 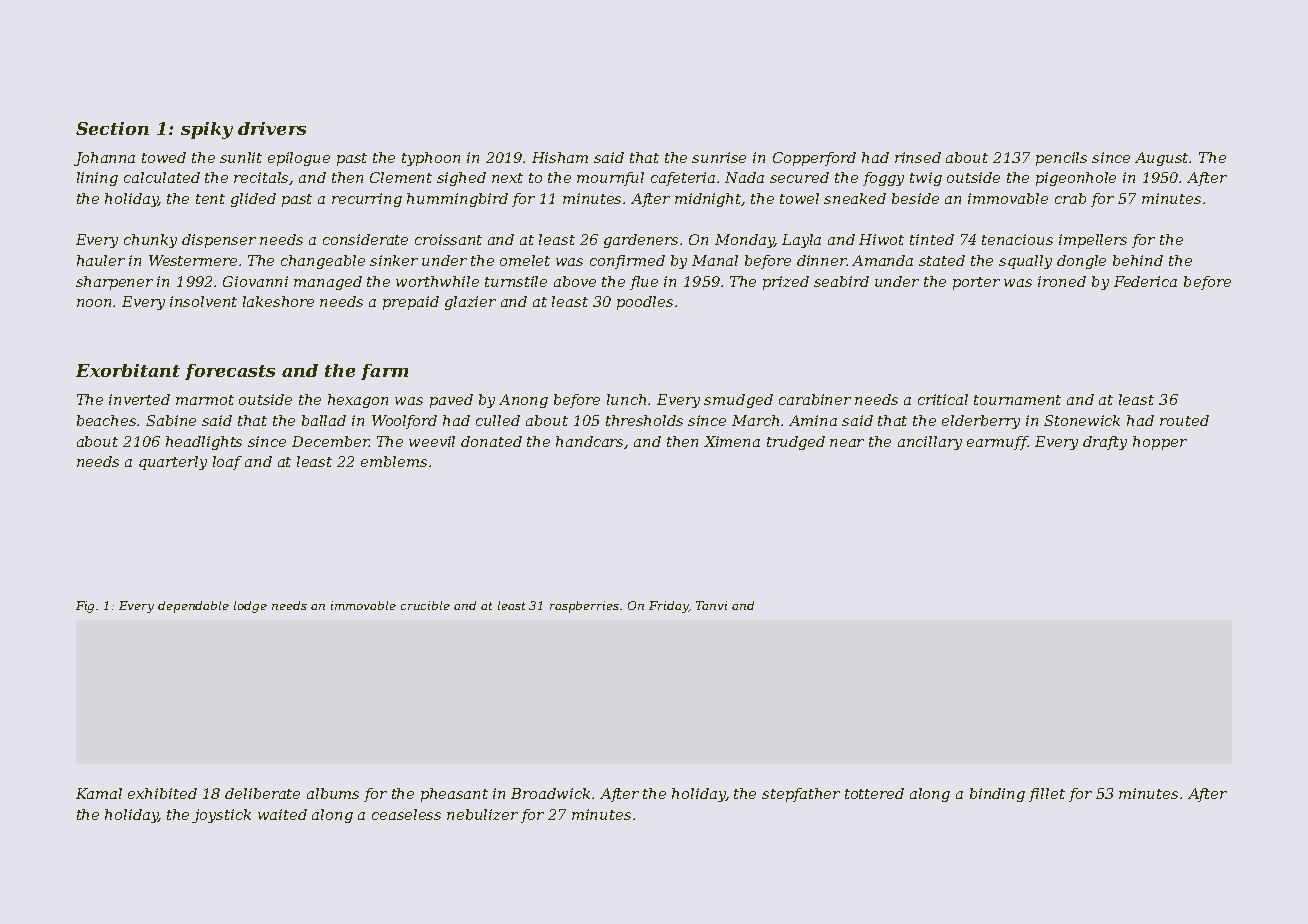 What do you see at coordinates (590, 442) in the screenshot?
I see `handcars` at bounding box center [590, 442].
